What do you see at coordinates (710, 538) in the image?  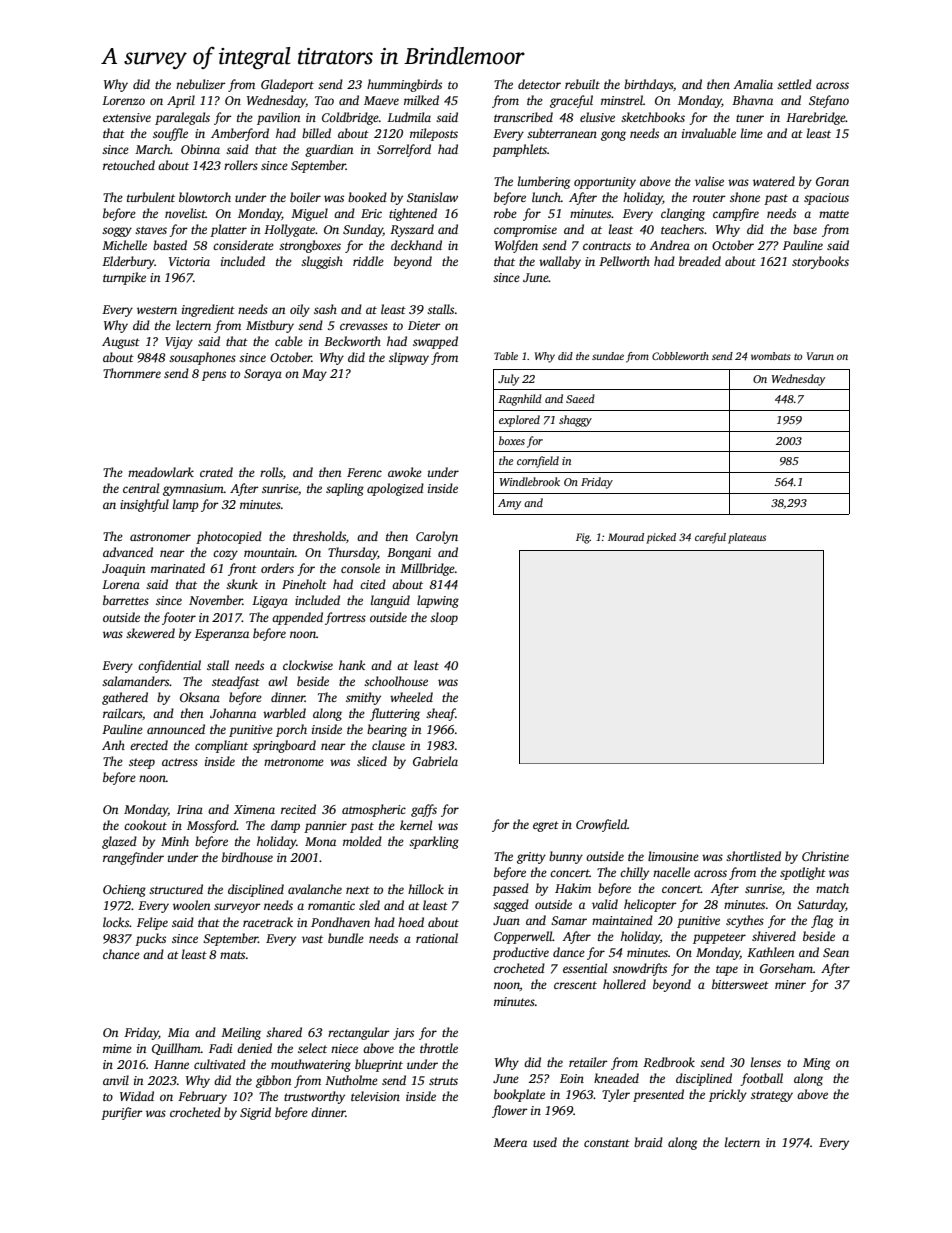 I see `careful` at bounding box center [710, 538].
